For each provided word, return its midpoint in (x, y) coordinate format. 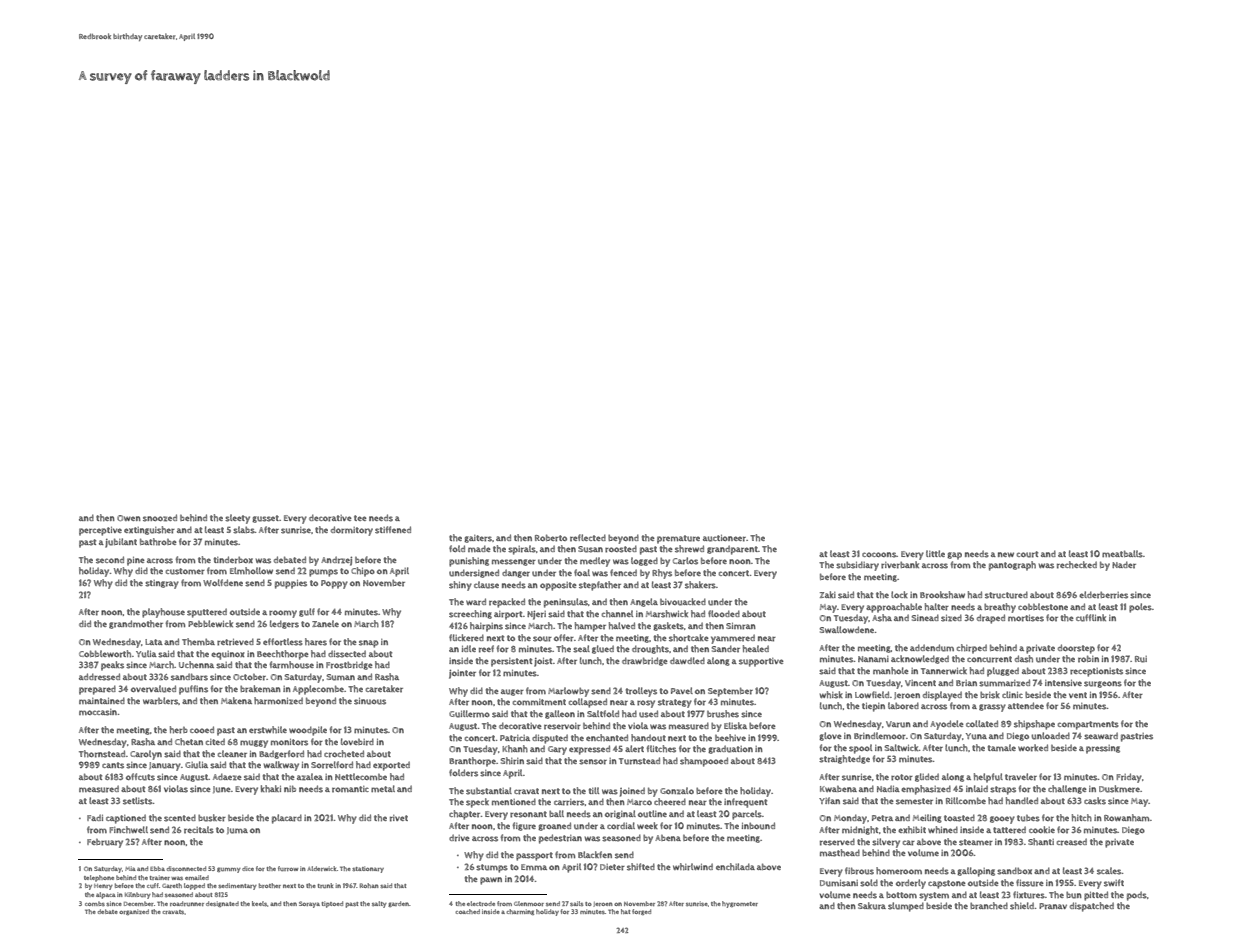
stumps (492, 868)
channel (617, 613)
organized (134, 912)
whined (943, 830)
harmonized (278, 701)
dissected (347, 654)
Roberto (551, 538)
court (1027, 554)
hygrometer (740, 904)
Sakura (872, 906)
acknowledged (920, 659)
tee (360, 518)
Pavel (682, 690)
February (105, 843)
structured (1006, 595)
